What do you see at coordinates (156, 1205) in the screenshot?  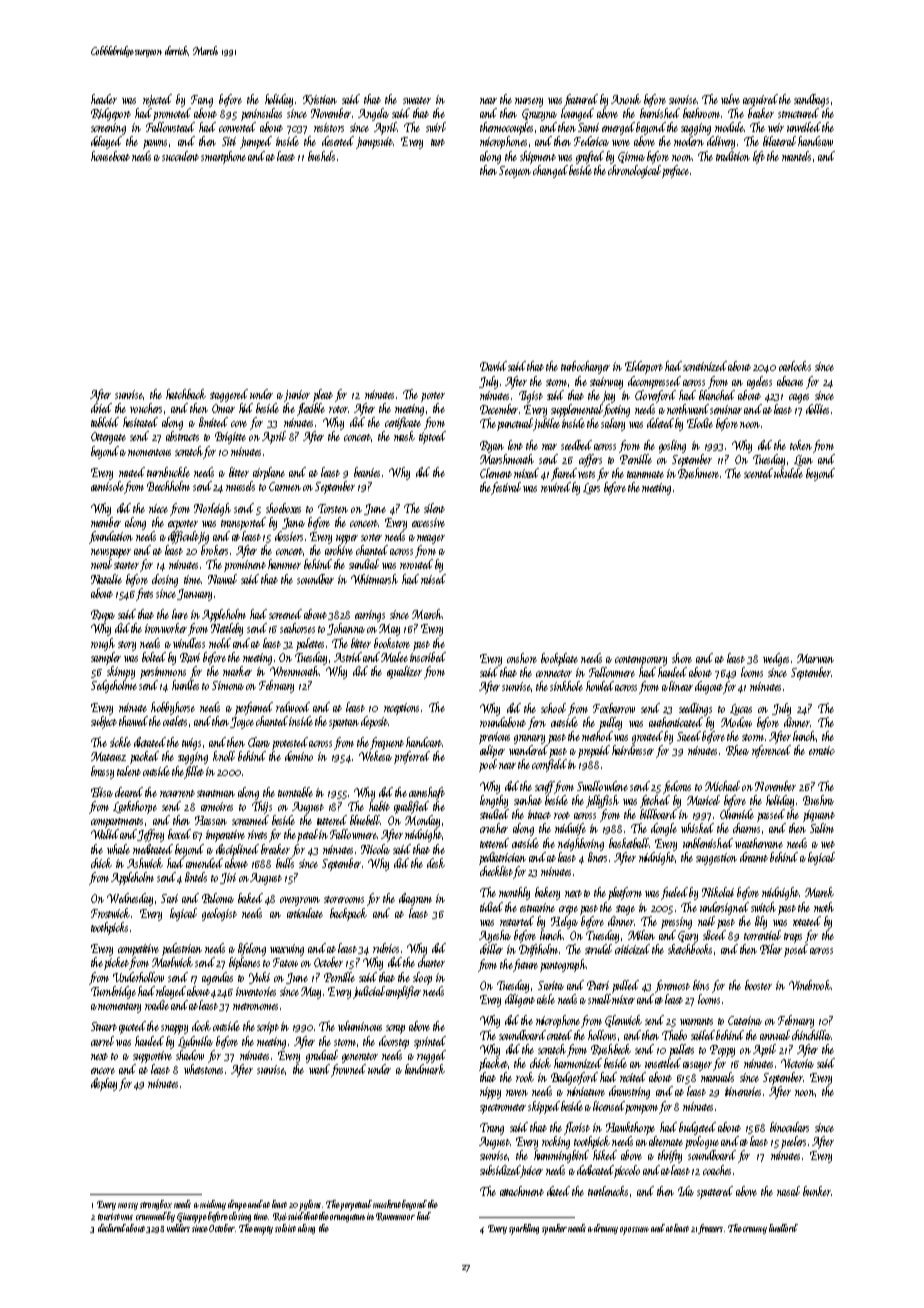 I see `strongbox` at bounding box center [156, 1205].
